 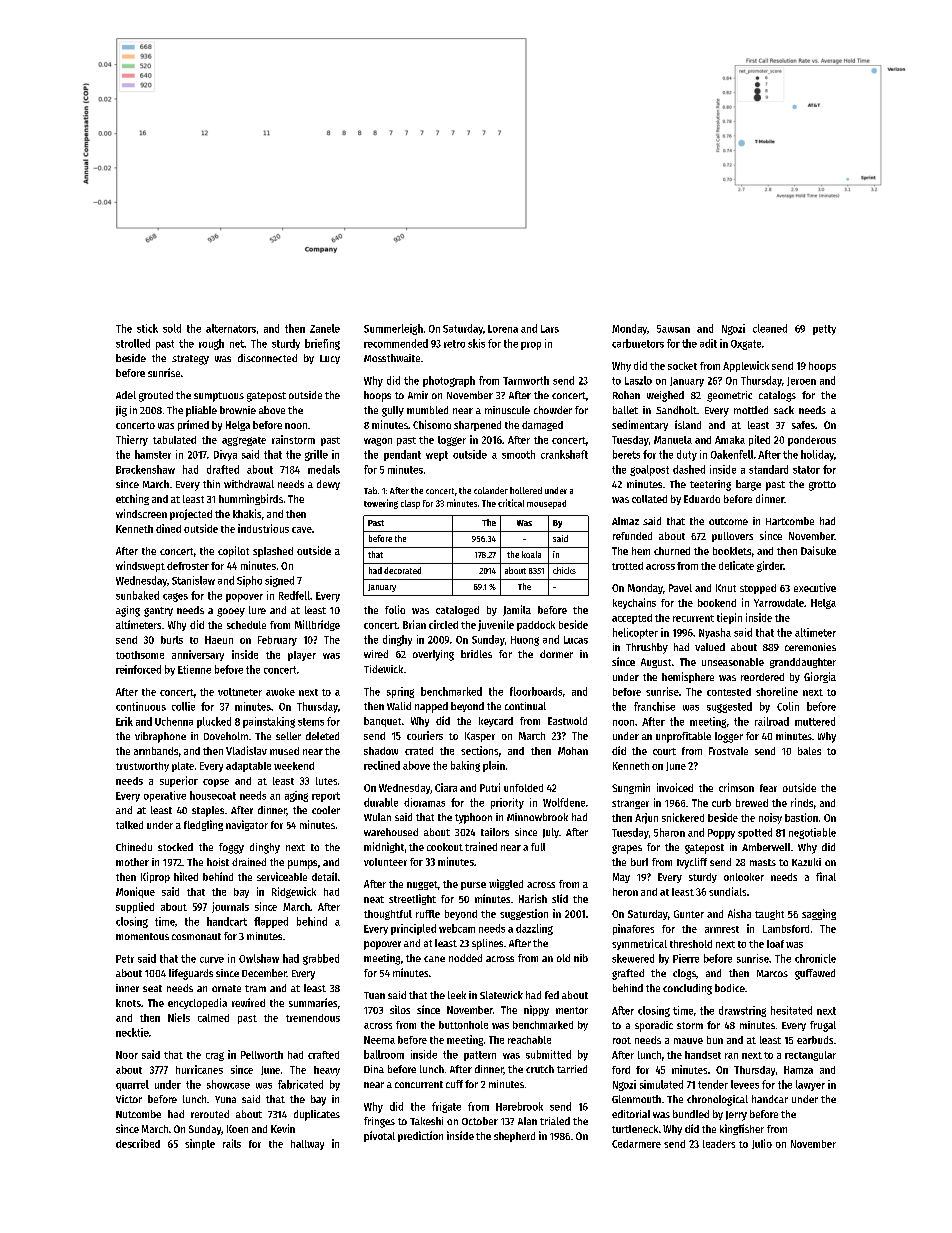 I want to click on keycard, so click(x=496, y=722).
